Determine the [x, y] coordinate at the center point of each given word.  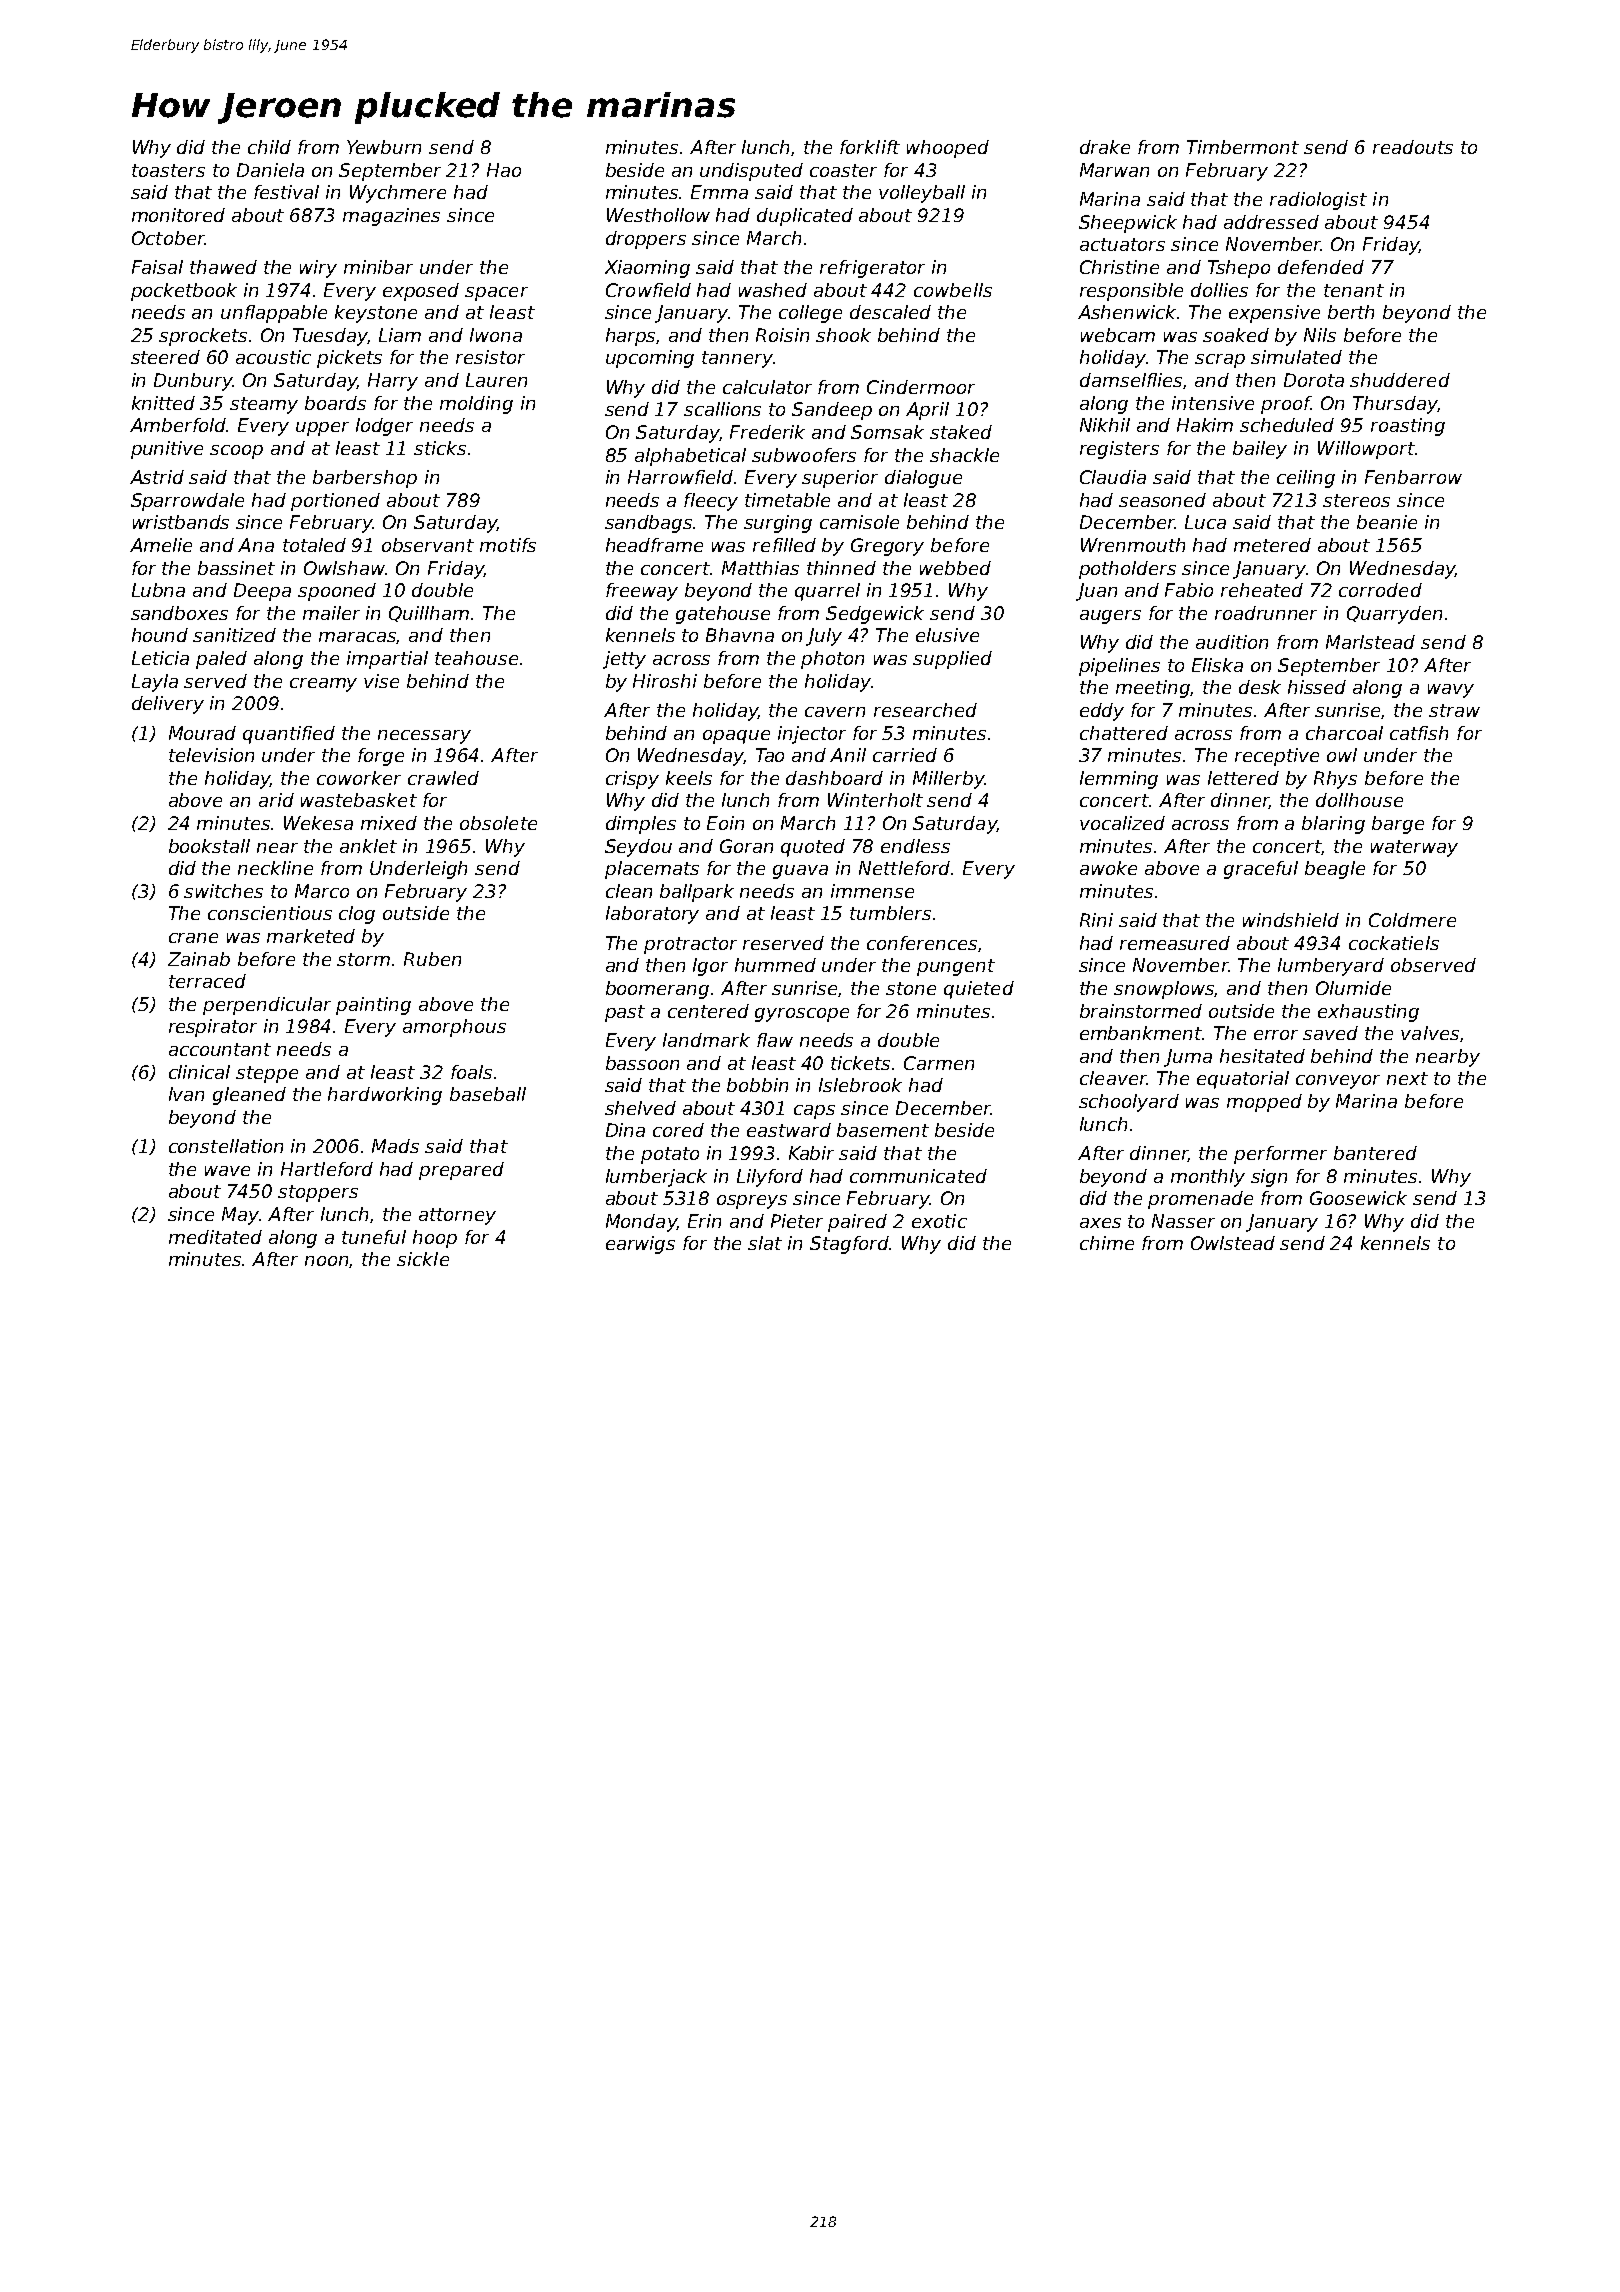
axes [1100, 1223]
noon [327, 1262]
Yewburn [384, 147]
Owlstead [1233, 1243]
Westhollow [658, 215]
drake [1105, 147]
